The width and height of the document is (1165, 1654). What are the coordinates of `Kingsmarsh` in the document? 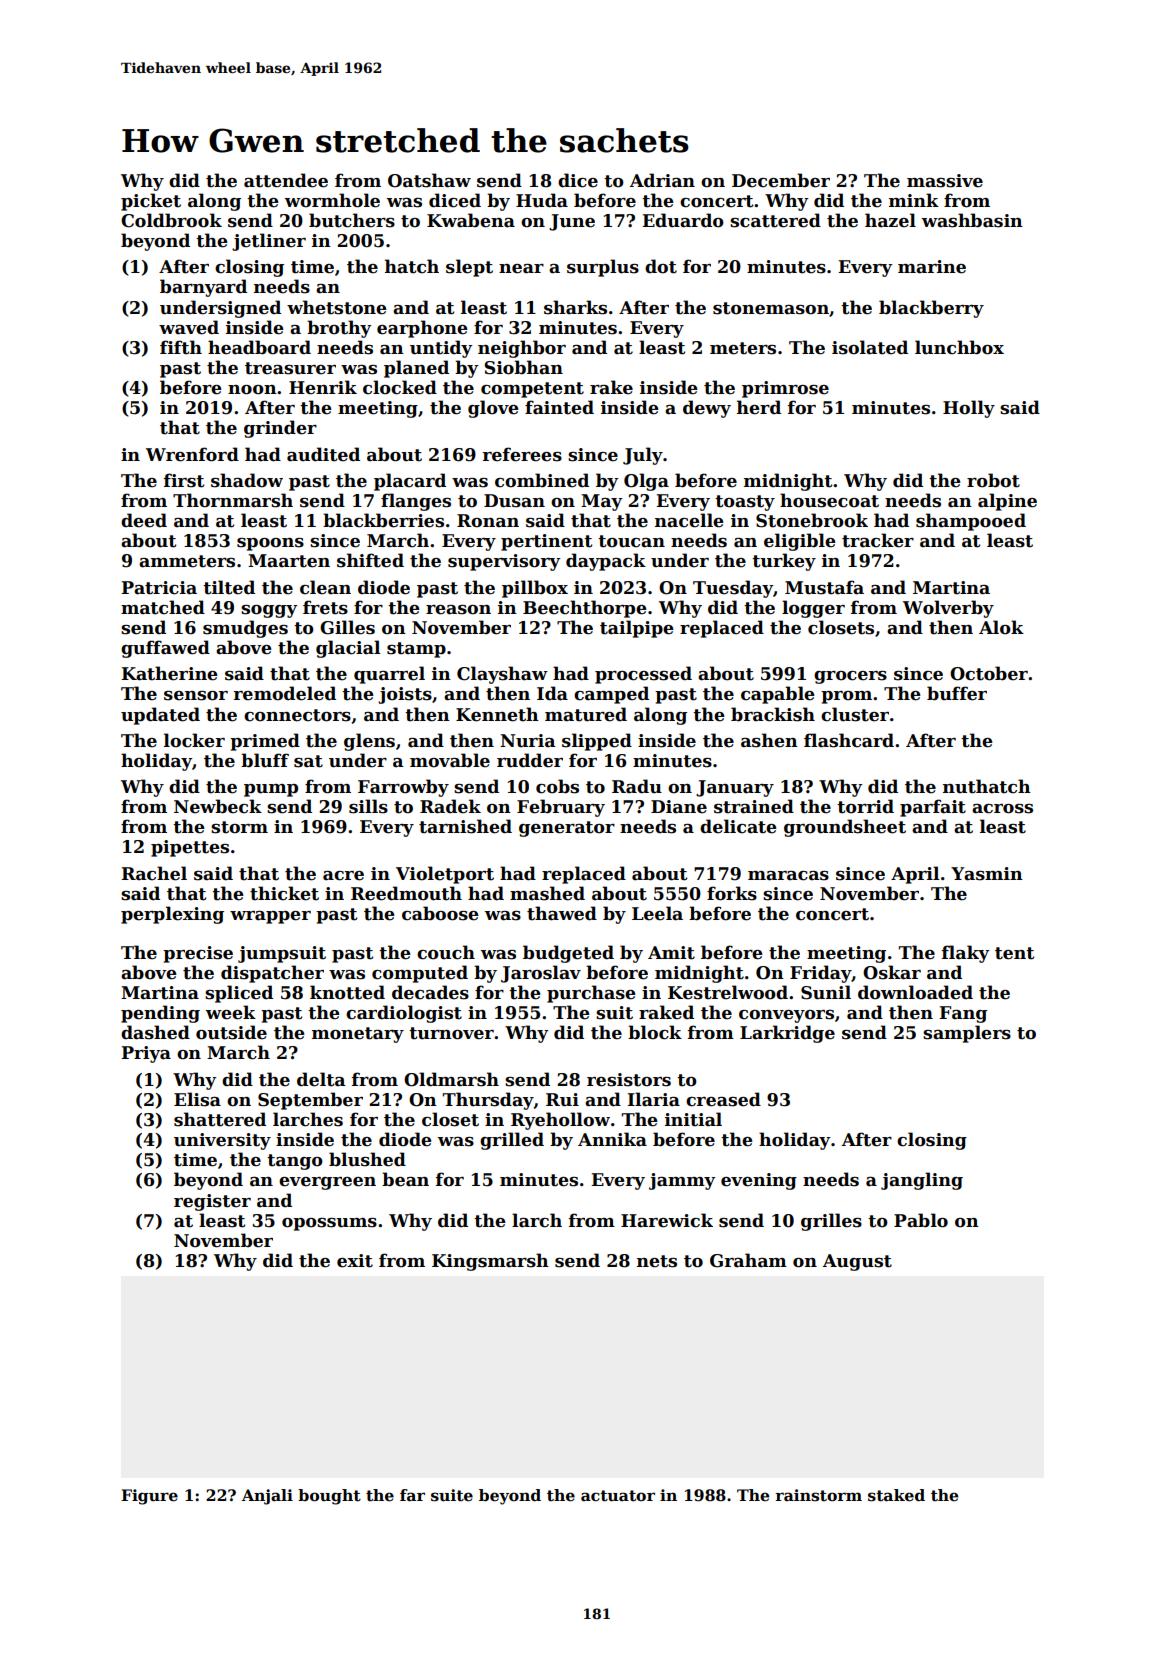 It's located at (490, 1262).
